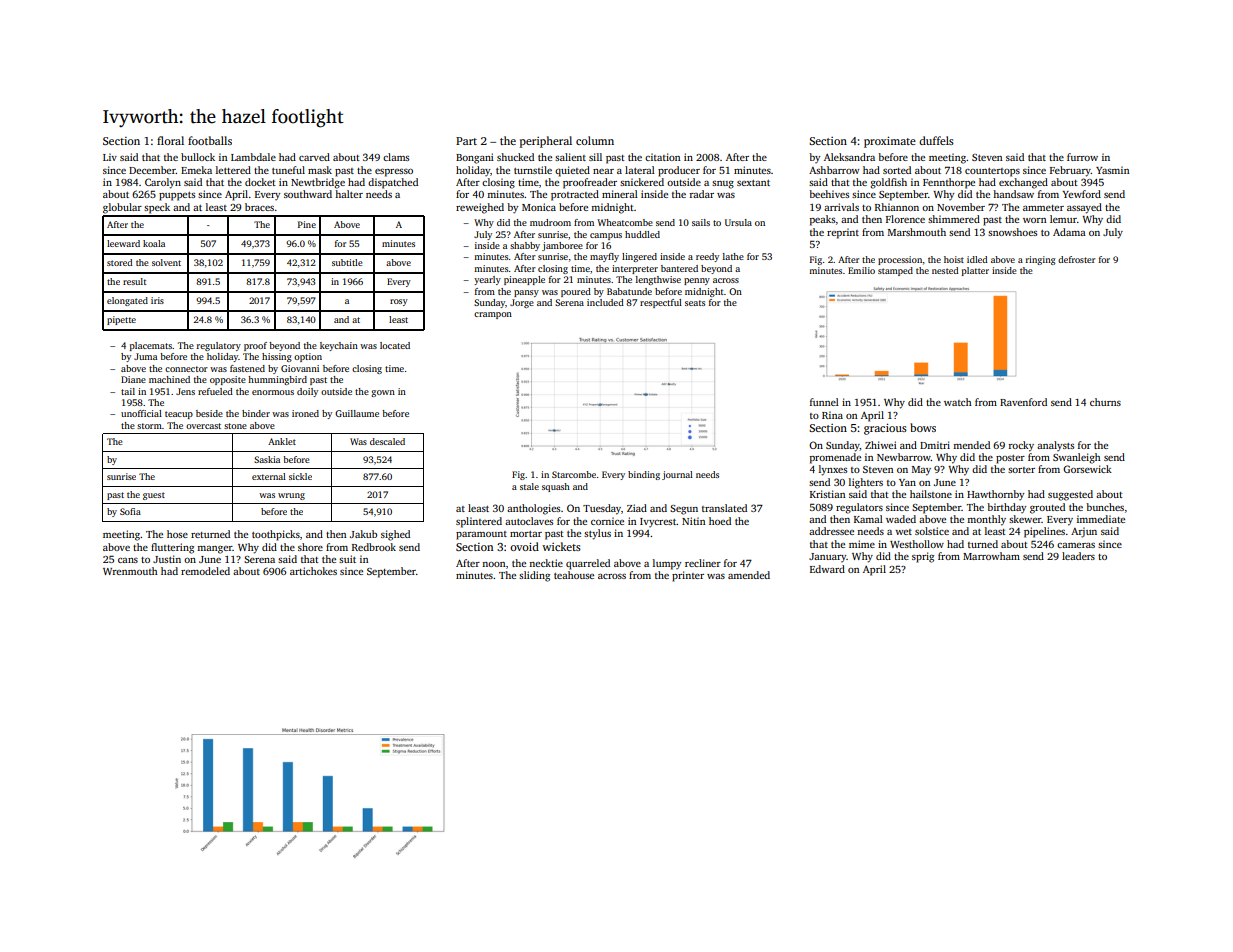 Image resolution: width=1233 pixels, height=952 pixels. Describe the element at coordinates (644, 475) in the screenshot. I see `binding` at that location.
